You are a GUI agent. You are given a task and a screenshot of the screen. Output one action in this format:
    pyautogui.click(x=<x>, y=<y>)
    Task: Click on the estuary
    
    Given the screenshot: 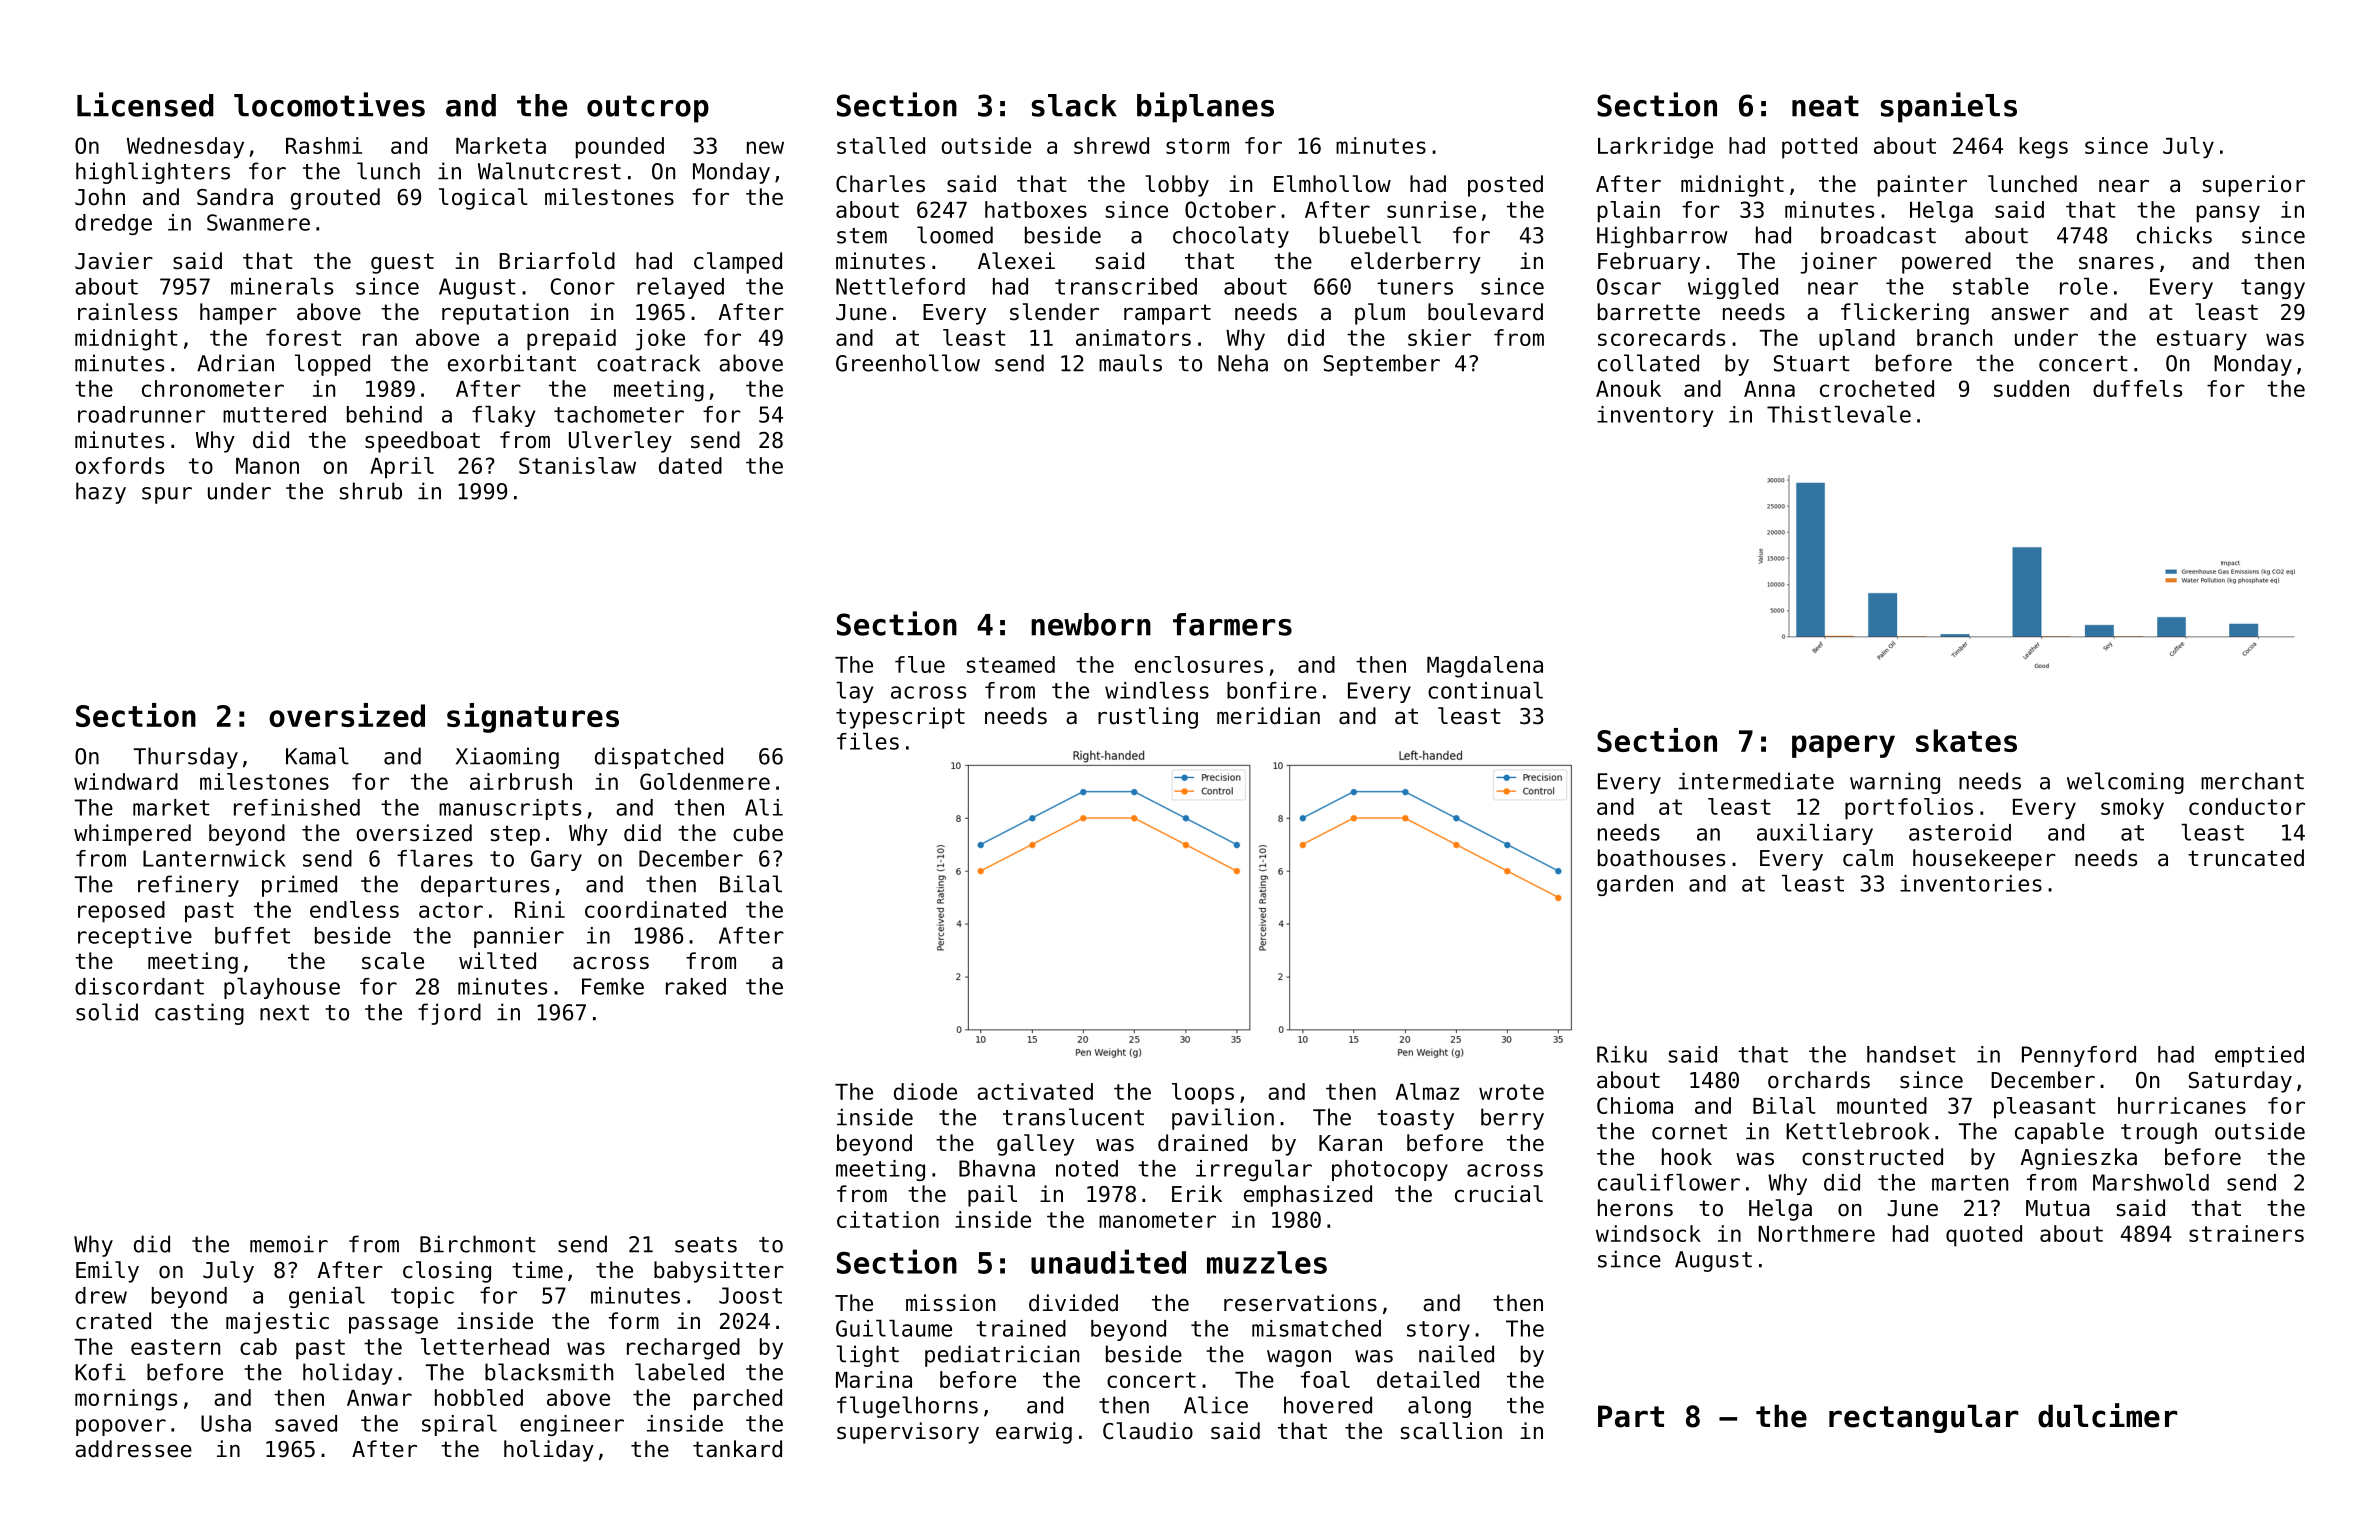 What is the action you would take?
    pyautogui.click(x=2202, y=340)
